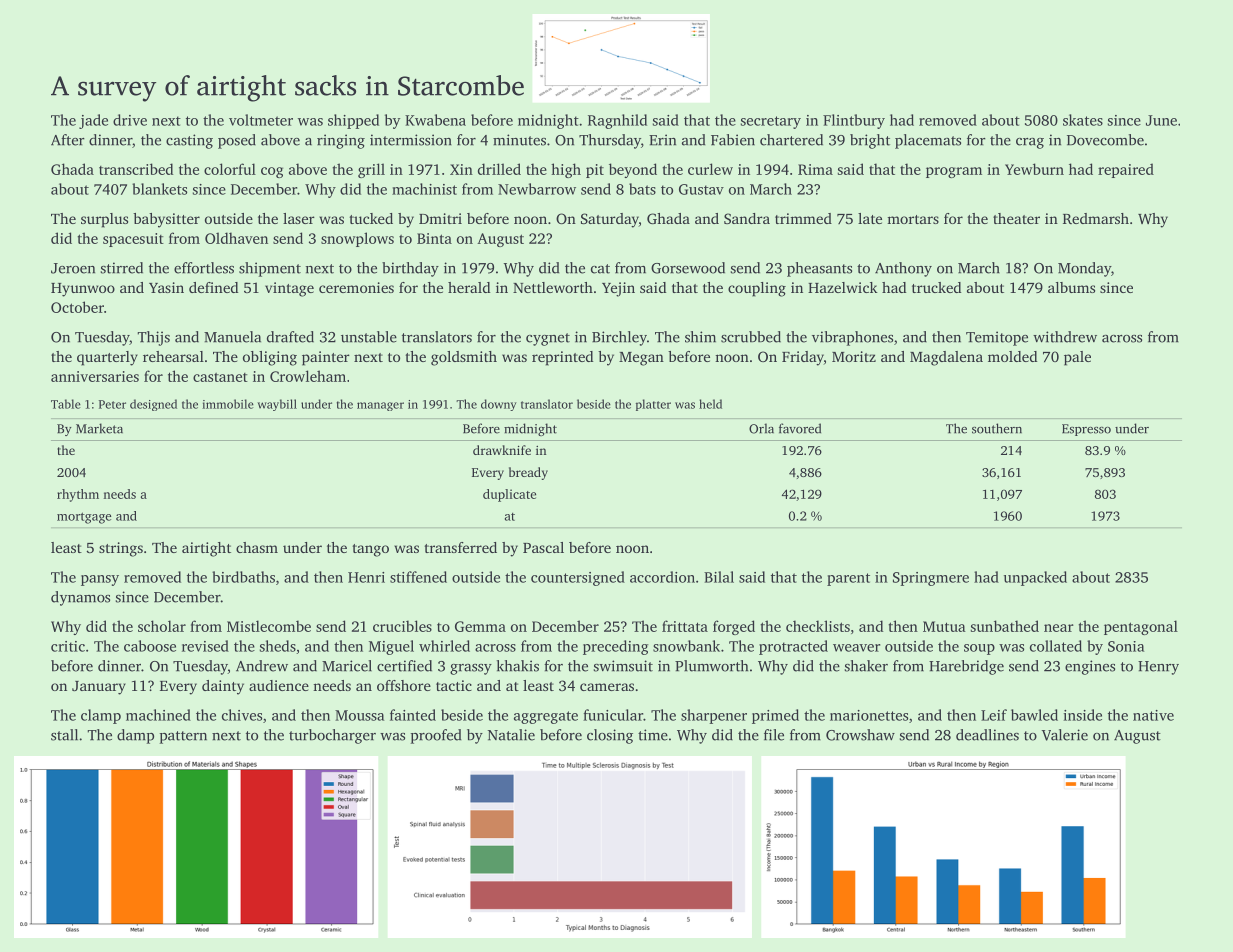 The height and width of the screenshot is (952, 1233). I want to click on clamp, so click(101, 716).
